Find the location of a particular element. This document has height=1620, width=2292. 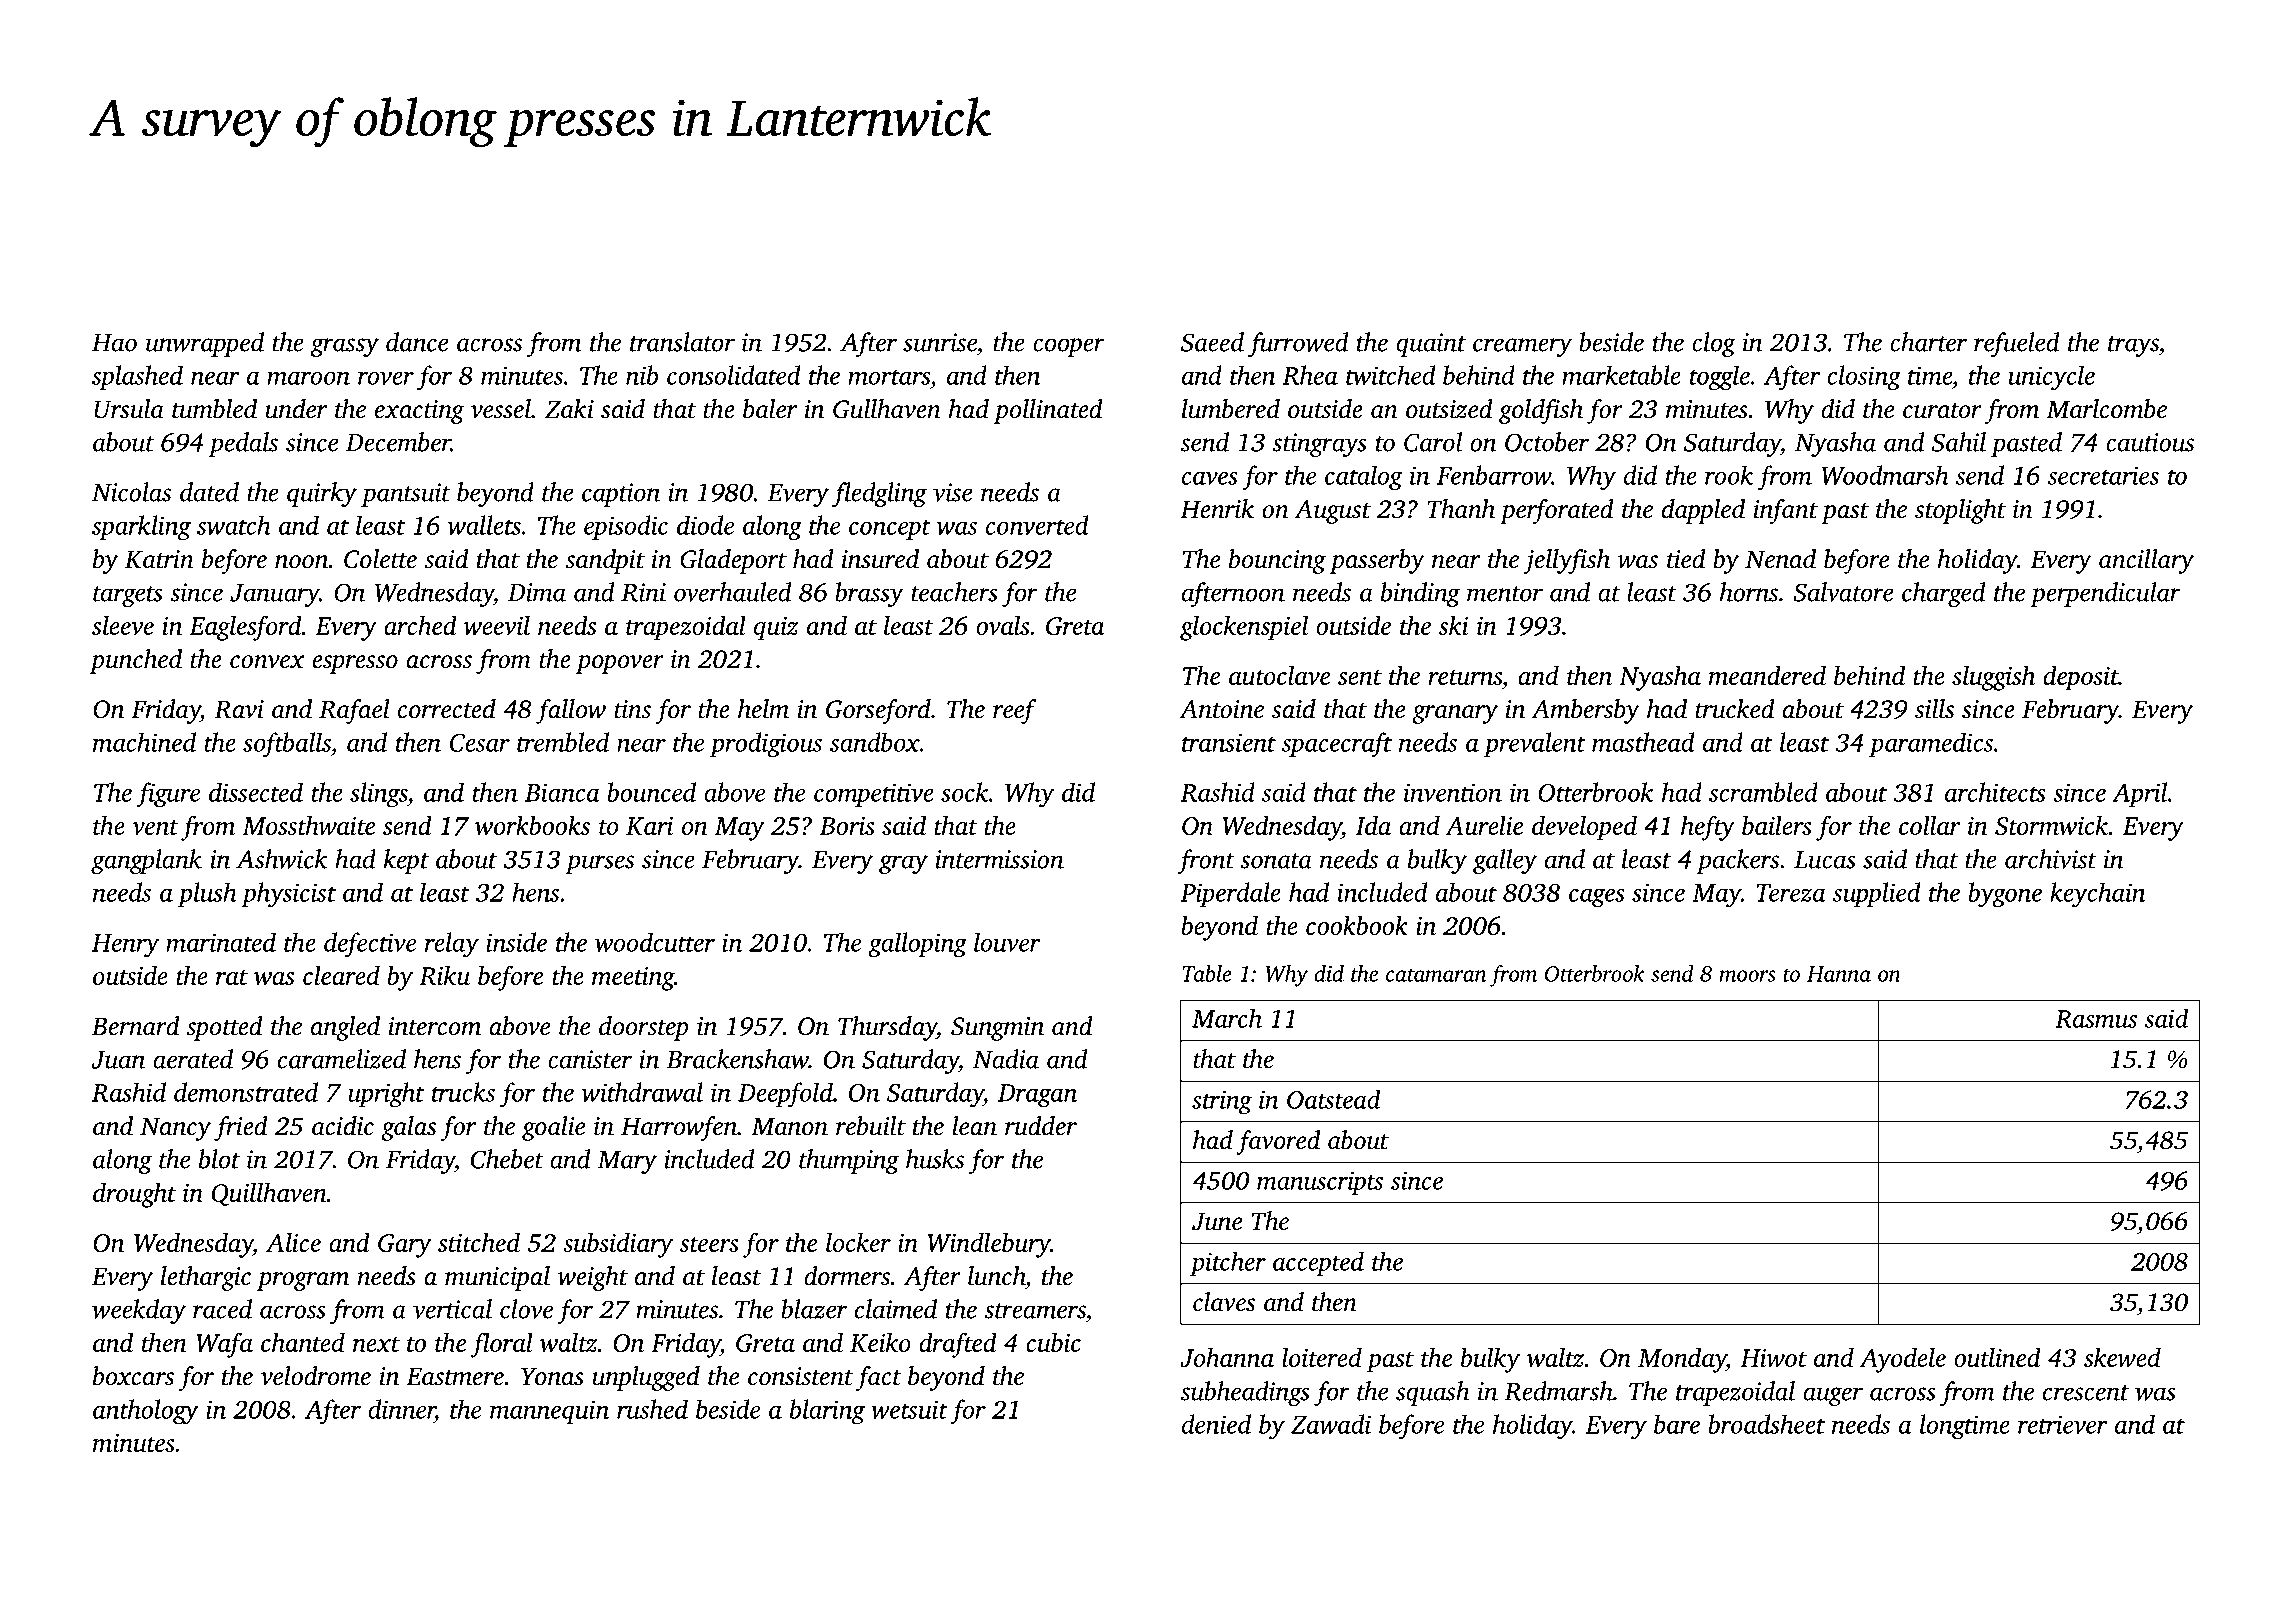

architects is located at coordinates (1995, 792).
